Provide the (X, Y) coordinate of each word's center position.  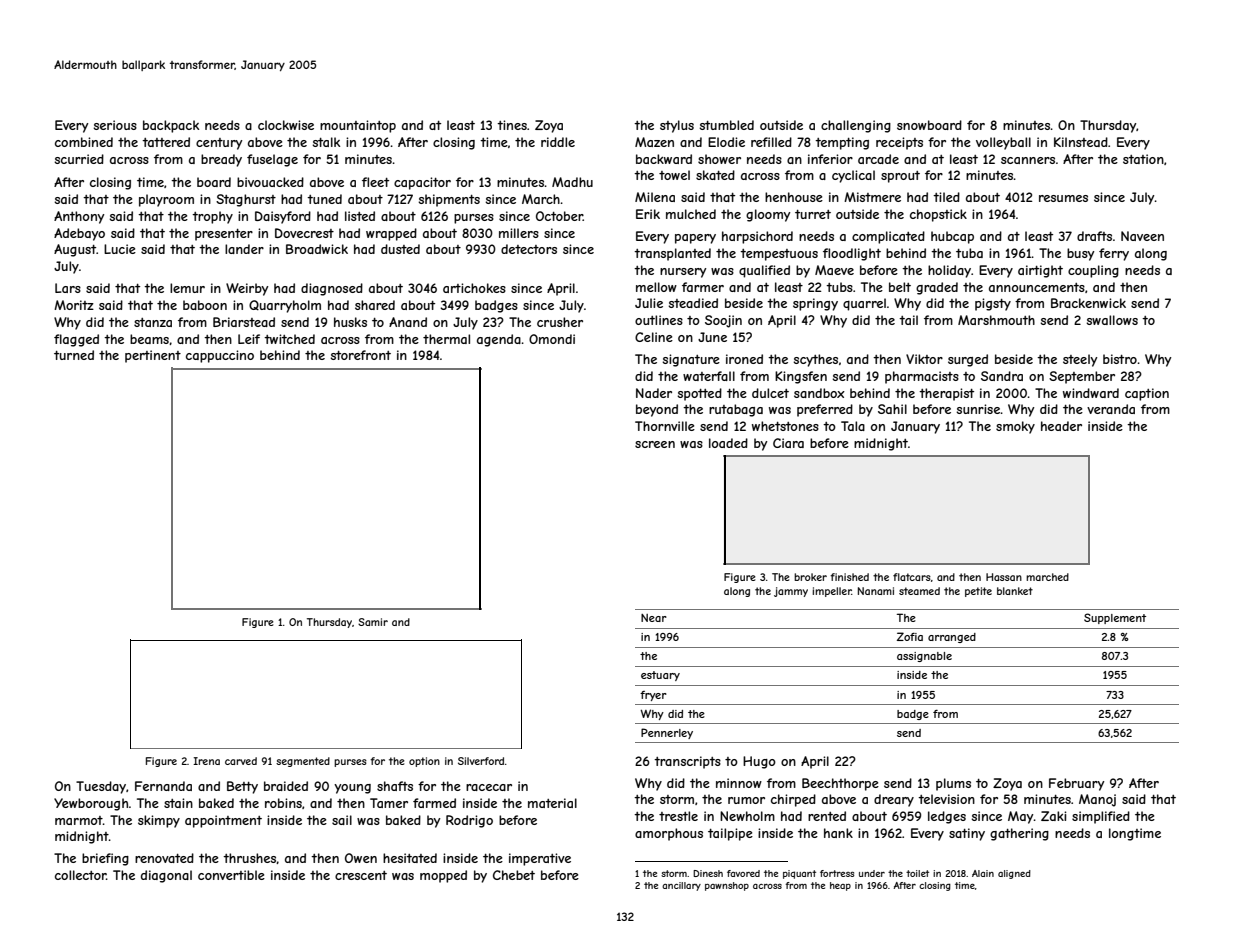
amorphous (669, 834)
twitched (289, 339)
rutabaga (736, 410)
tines (512, 125)
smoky (1015, 427)
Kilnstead (1081, 142)
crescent (361, 875)
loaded (728, 443)
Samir (373, 622)
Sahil (892, 409)
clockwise (286, 125)
